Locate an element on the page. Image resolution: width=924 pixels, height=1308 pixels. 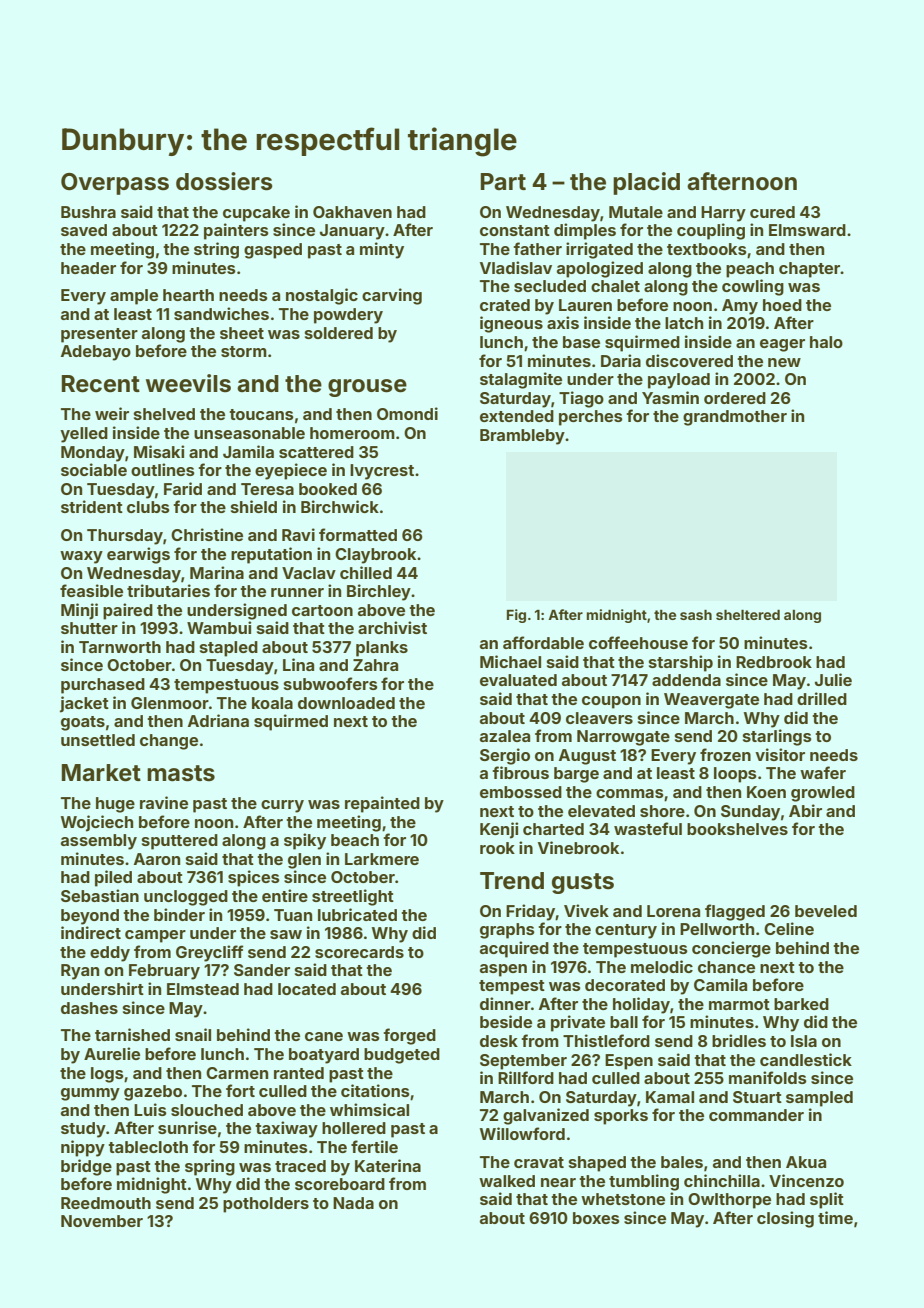
sash is located at coordinates (696, 615).
